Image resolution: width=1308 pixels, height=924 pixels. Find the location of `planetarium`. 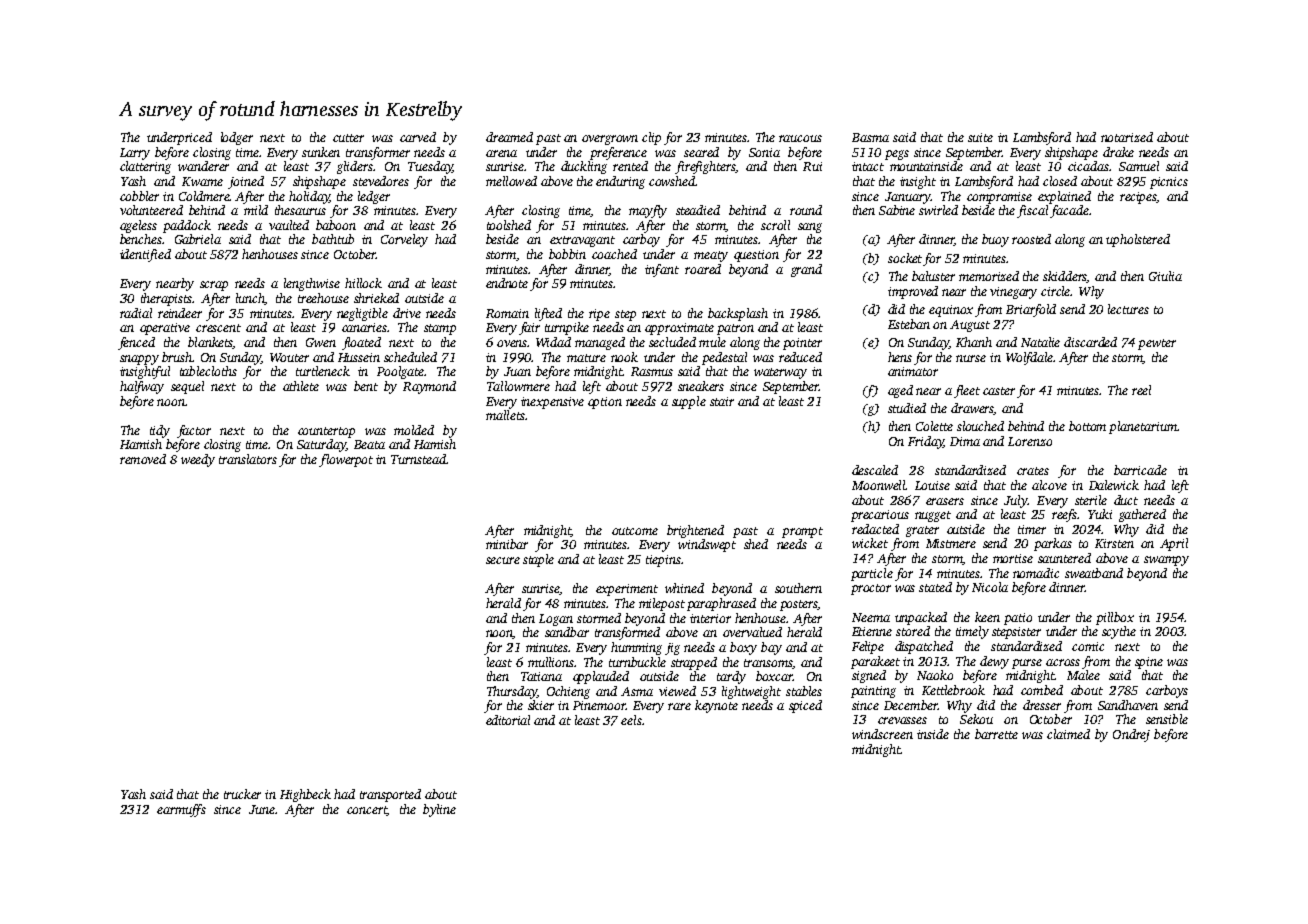

planetarium is located at coordinates (1143, 427).
